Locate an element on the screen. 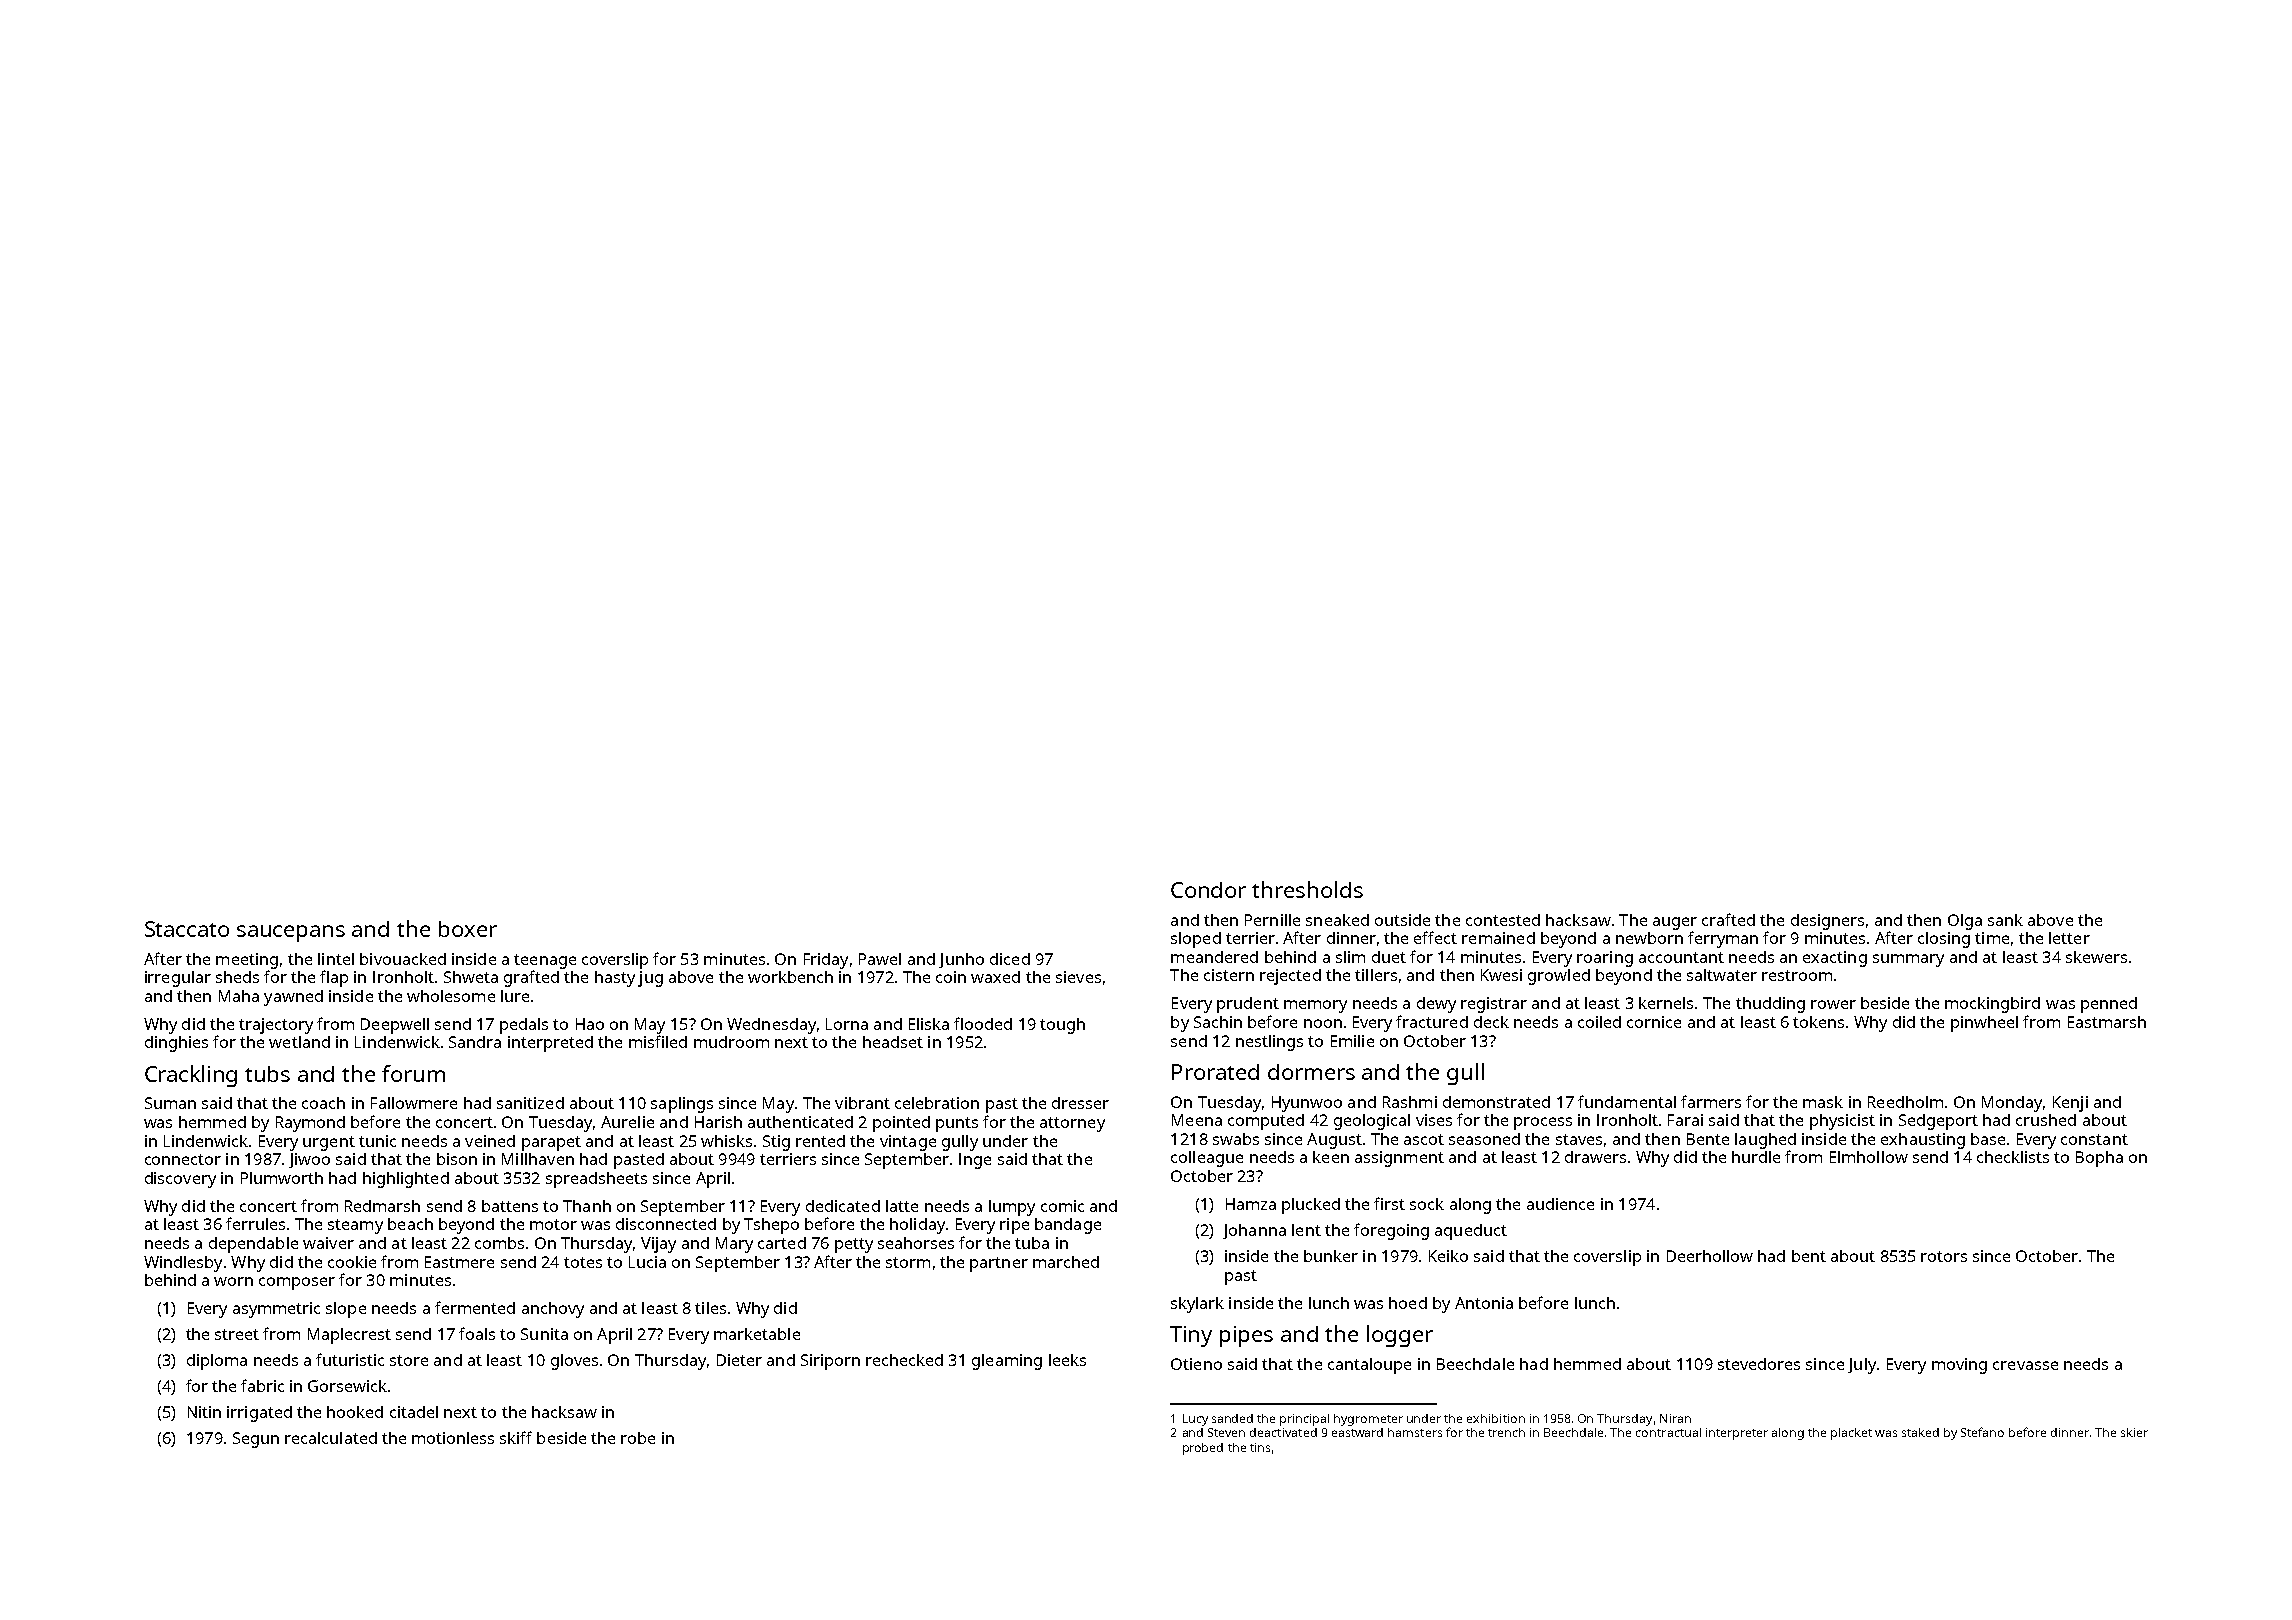 This screenshot has height=1620, width=2292. Raymond is located at coordinates (310, 1124).
